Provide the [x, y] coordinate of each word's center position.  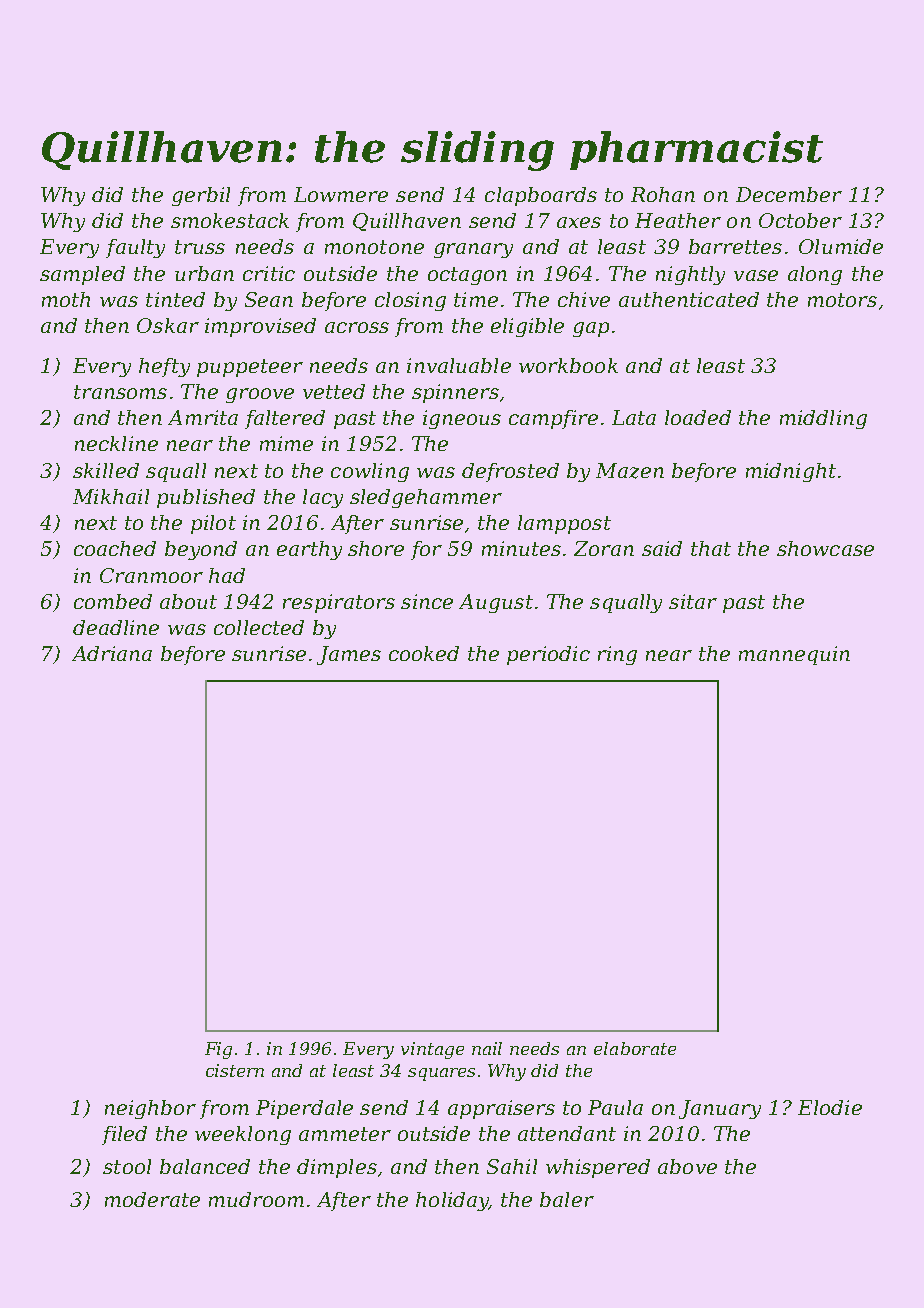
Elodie [830, 1107]
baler [567, 1199]
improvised [260, 327]
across [357, 327]
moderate [152, 1199]
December [789, 194]
